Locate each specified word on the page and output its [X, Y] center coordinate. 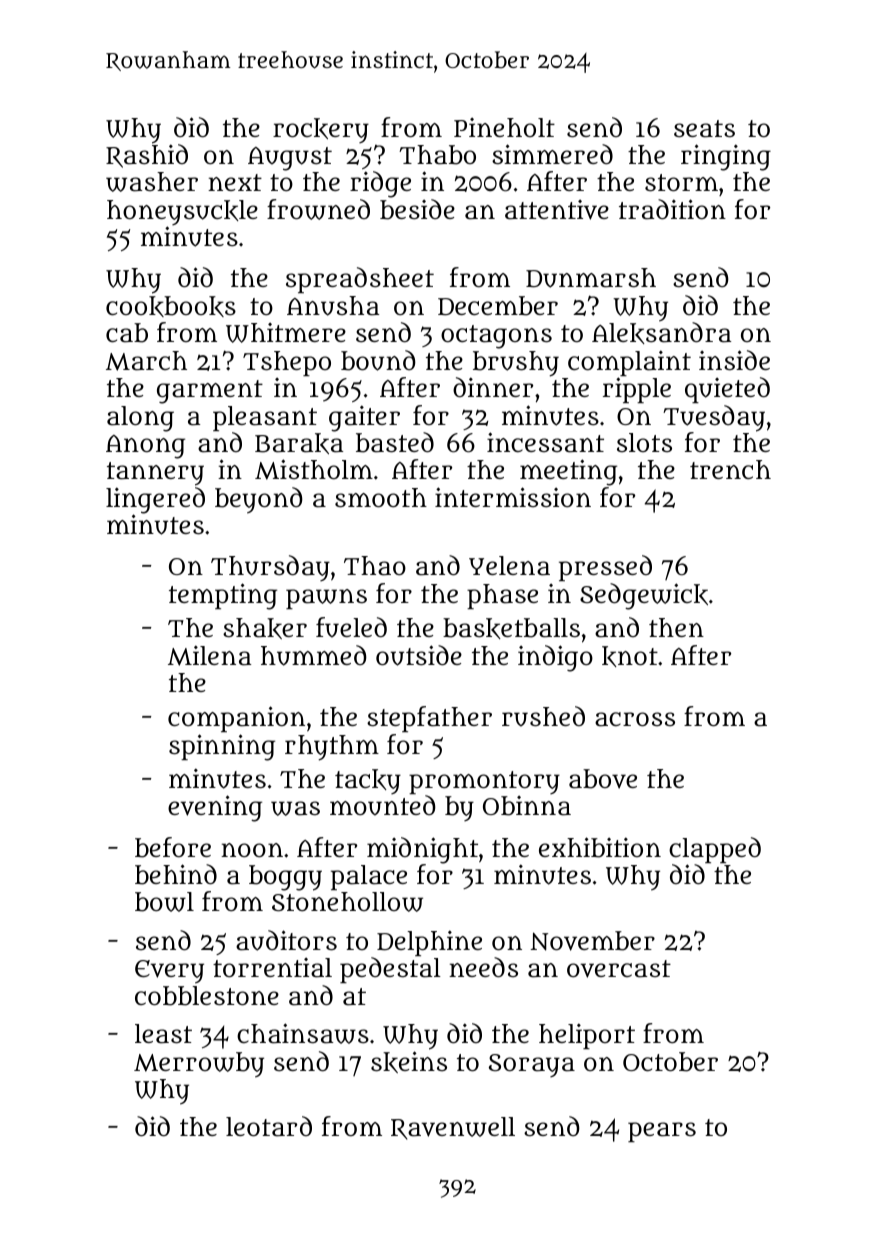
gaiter [364, 418]
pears [662, 1132]
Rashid [147, 156]
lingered [155, 501]
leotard [269, 1126]
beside [417, 209]
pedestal [390, 970]
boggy [285, 878]
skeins [409, 1062]
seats [704, 129]
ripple [637, 390]
